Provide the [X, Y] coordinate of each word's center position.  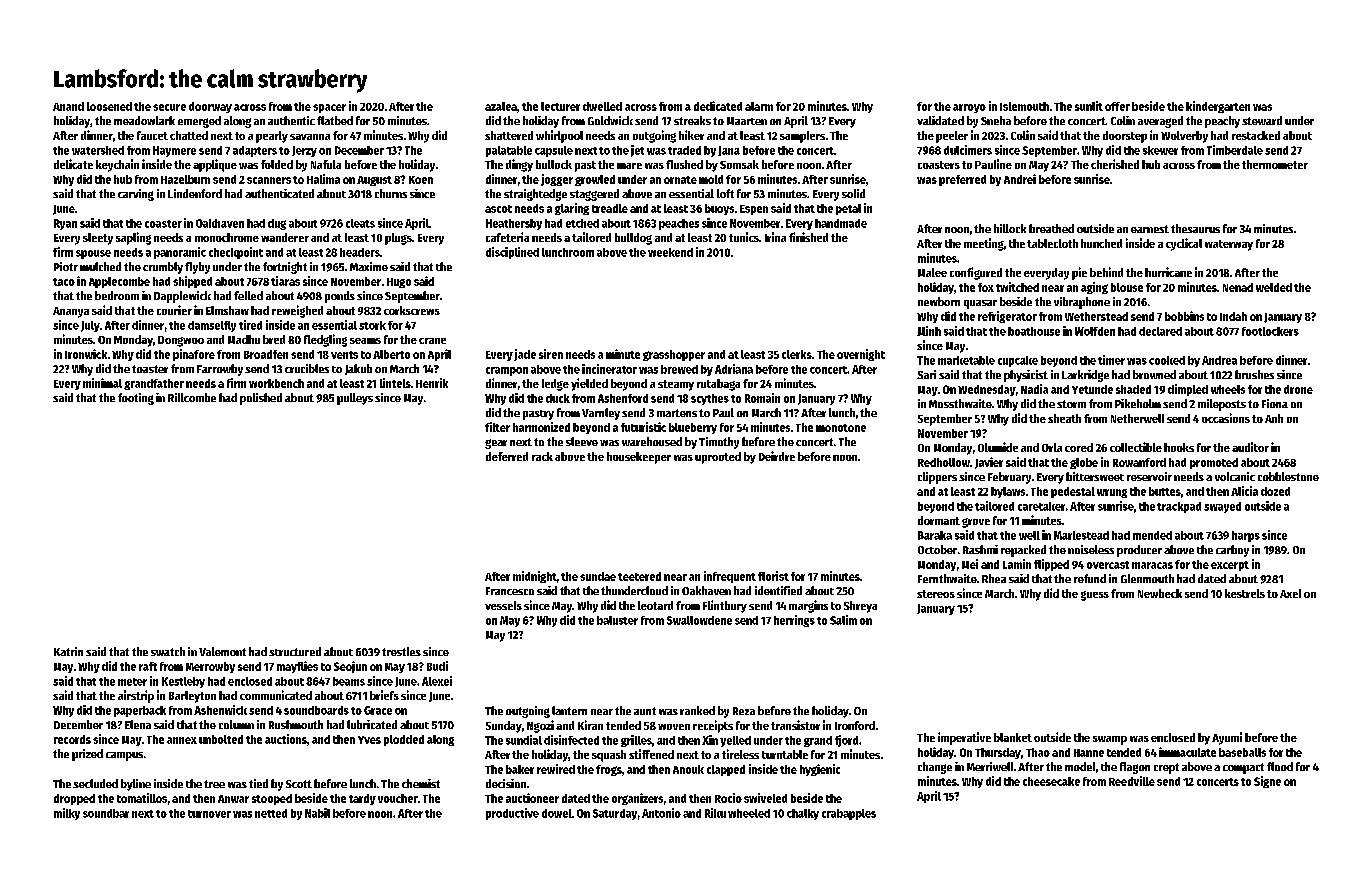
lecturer [560, 106]
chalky [803, 814]
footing [136, 399]
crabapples [849, 814]
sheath [1064, 418]
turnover [209, 814]
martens [677, 413]
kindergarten [1218, 107]
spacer [329, 108]
